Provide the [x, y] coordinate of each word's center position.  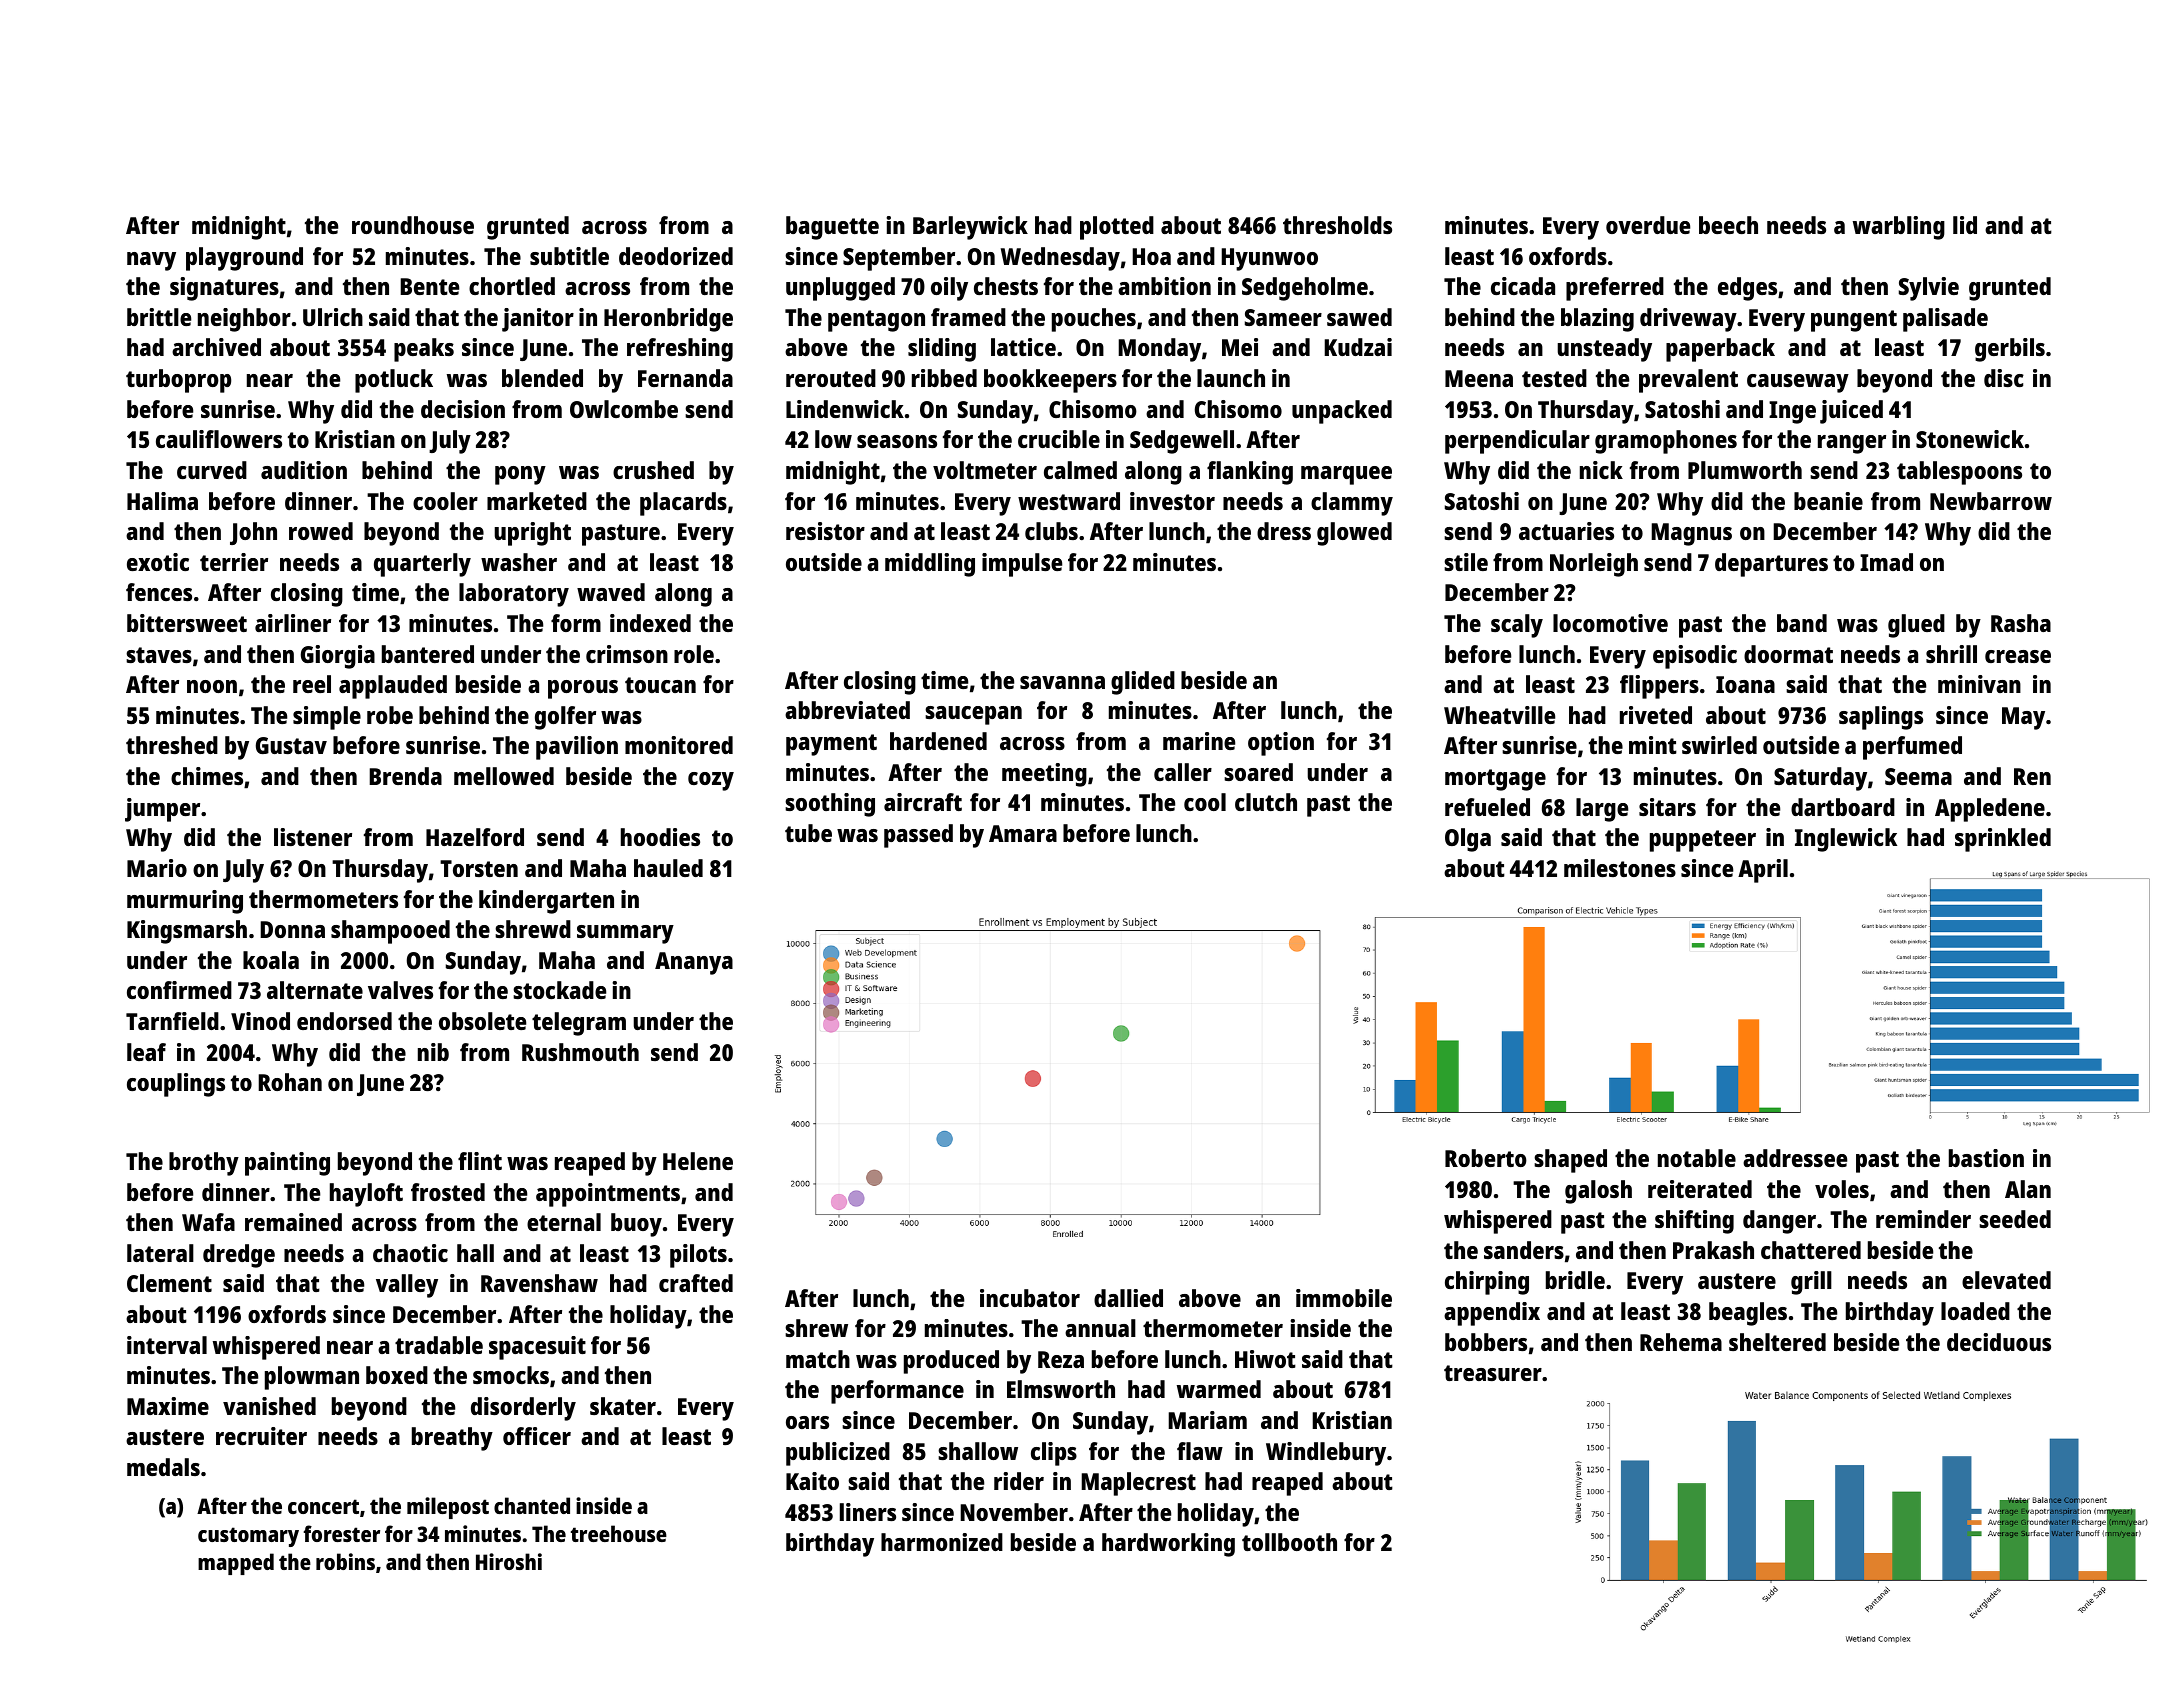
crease [2018, 656]
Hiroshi [509, 1561]
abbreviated [847, 710]
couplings [176, 1085]
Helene [698, 1161]
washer [519, 562]
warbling [1899, 228]
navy [151, 261]
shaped [1570, 1161]
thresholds [1337, 225]
